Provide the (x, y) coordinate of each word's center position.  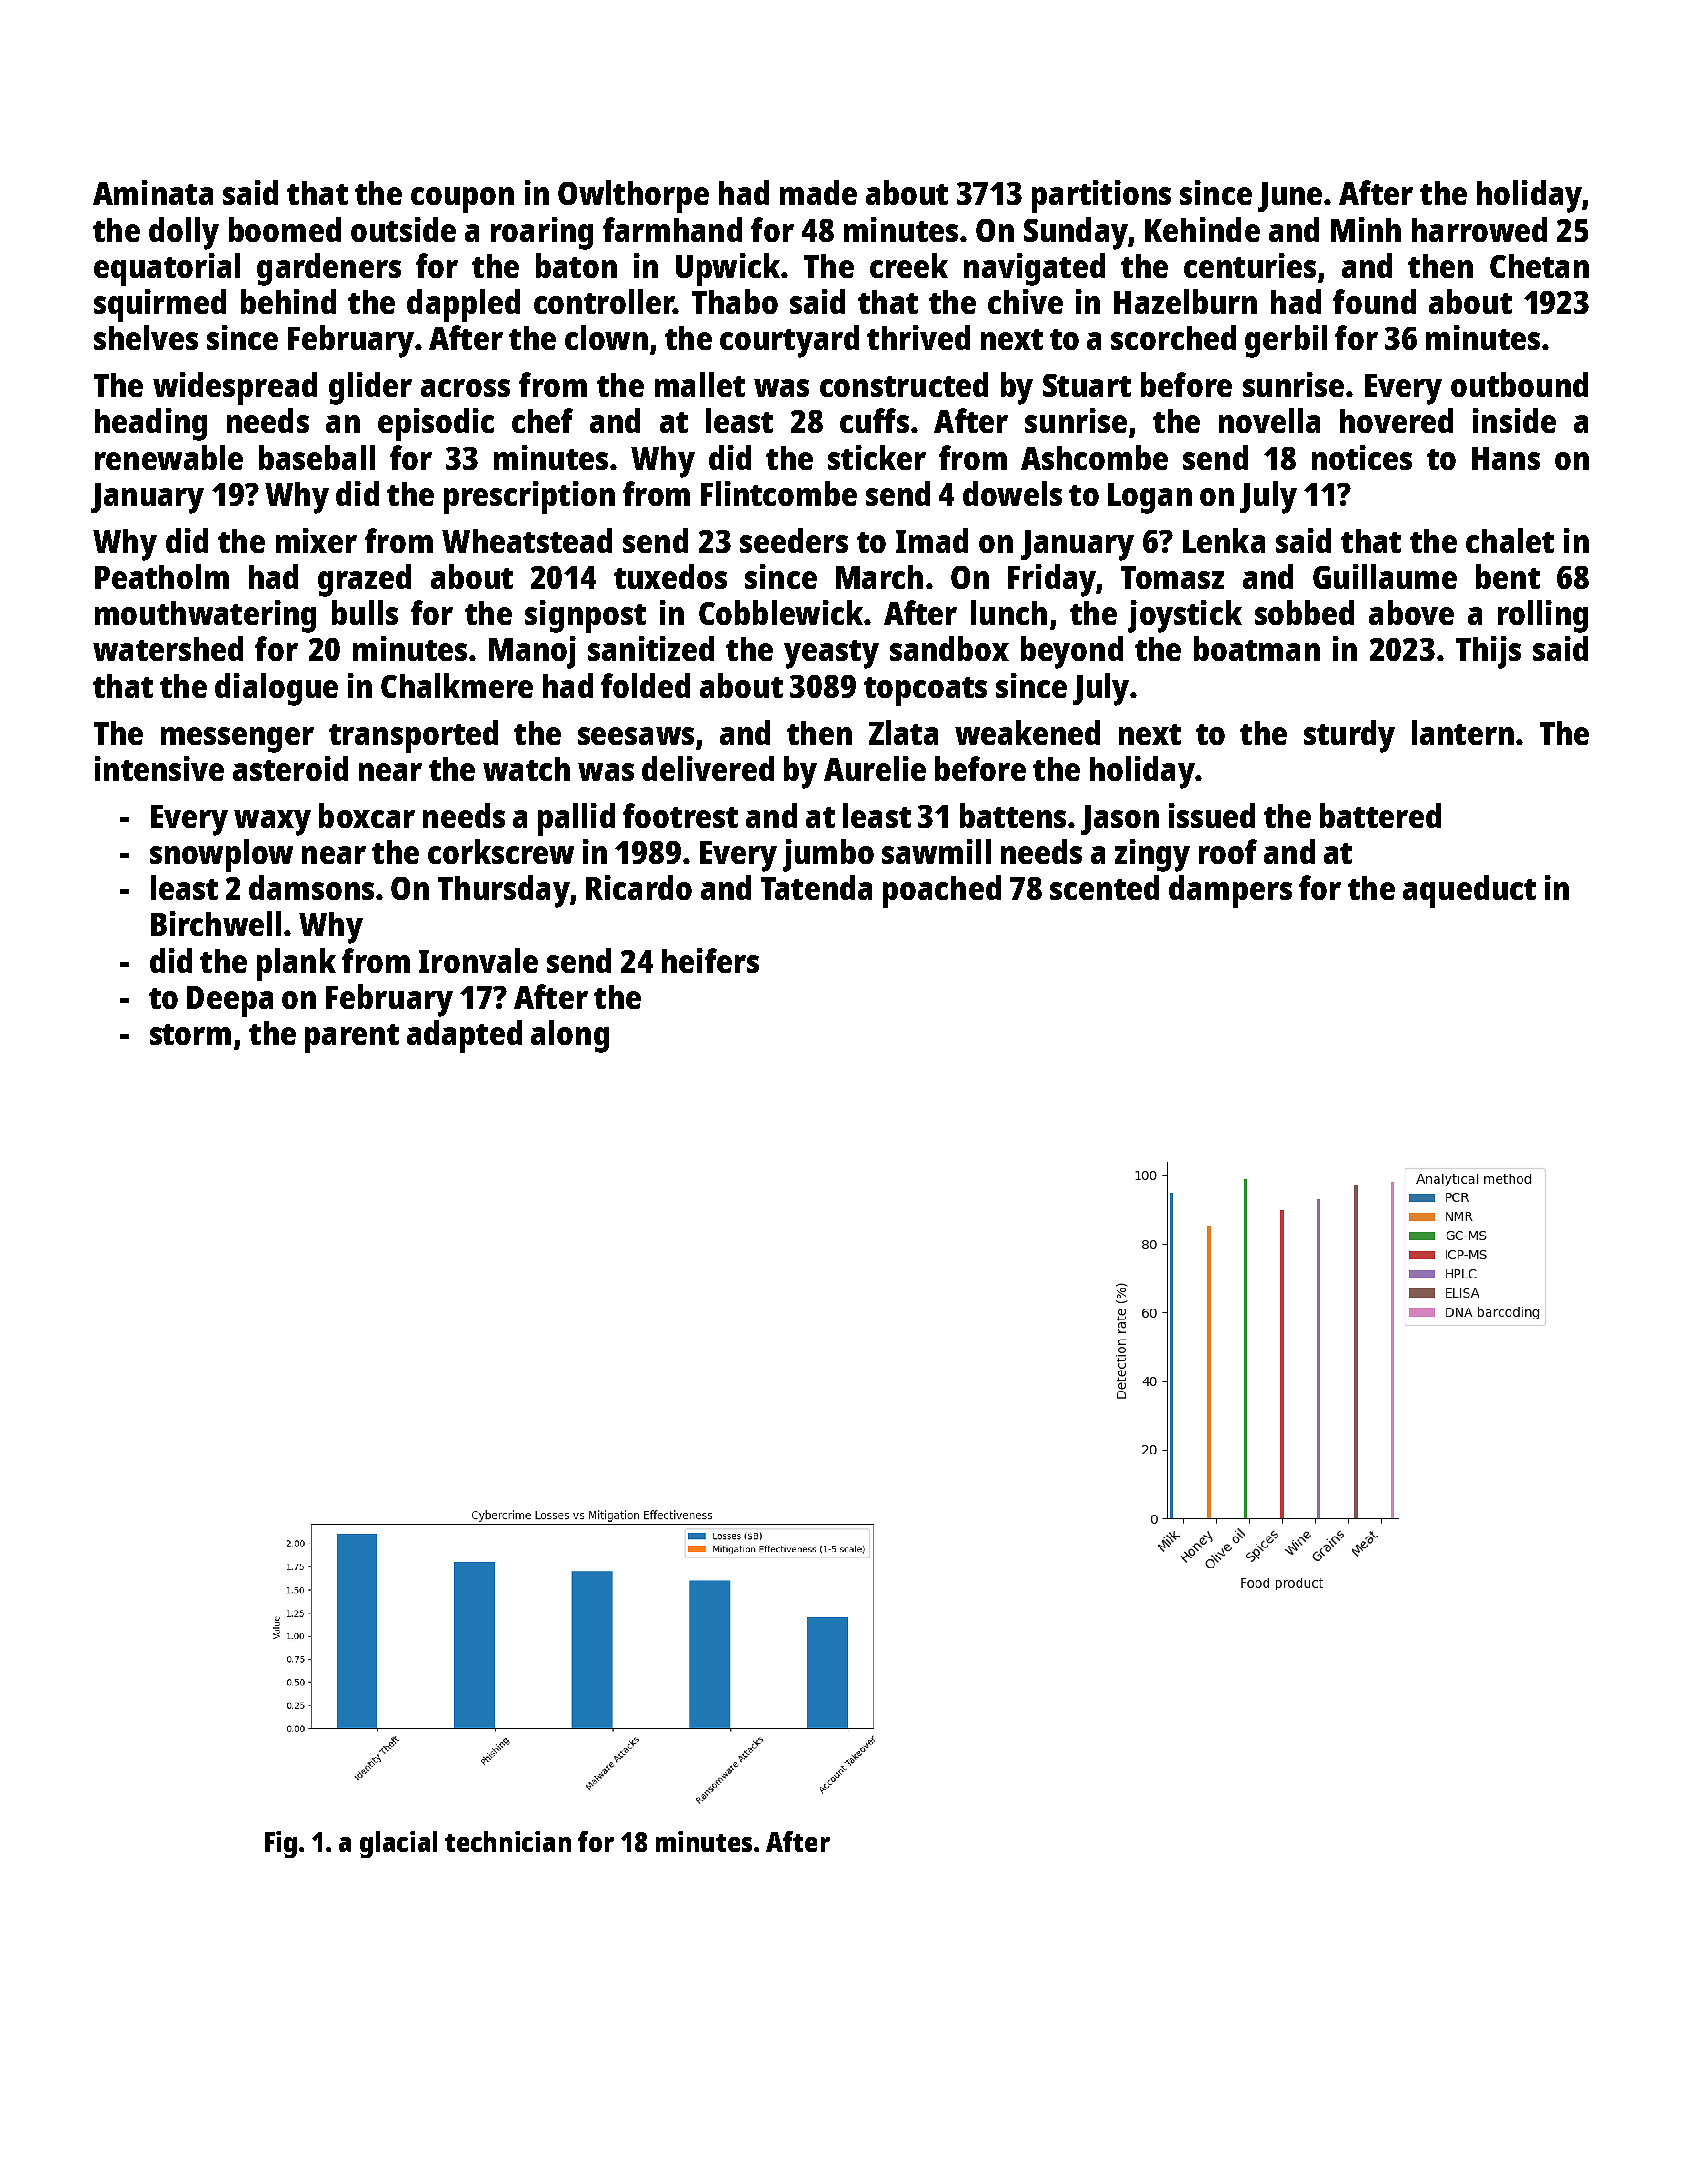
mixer (316, 540)
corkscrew (501, 851)
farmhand (672, 229)
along (570, 1036)
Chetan (1539, 266)
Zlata (903, 732)
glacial (398, 1844)
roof (1228, 851)
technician (508, 1841)
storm (190, 1034)
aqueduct (1469, 891)
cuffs (874, 420)
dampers (1230, 891)
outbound (1519, 384)
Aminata (153, 192)
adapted (464, 1036)
